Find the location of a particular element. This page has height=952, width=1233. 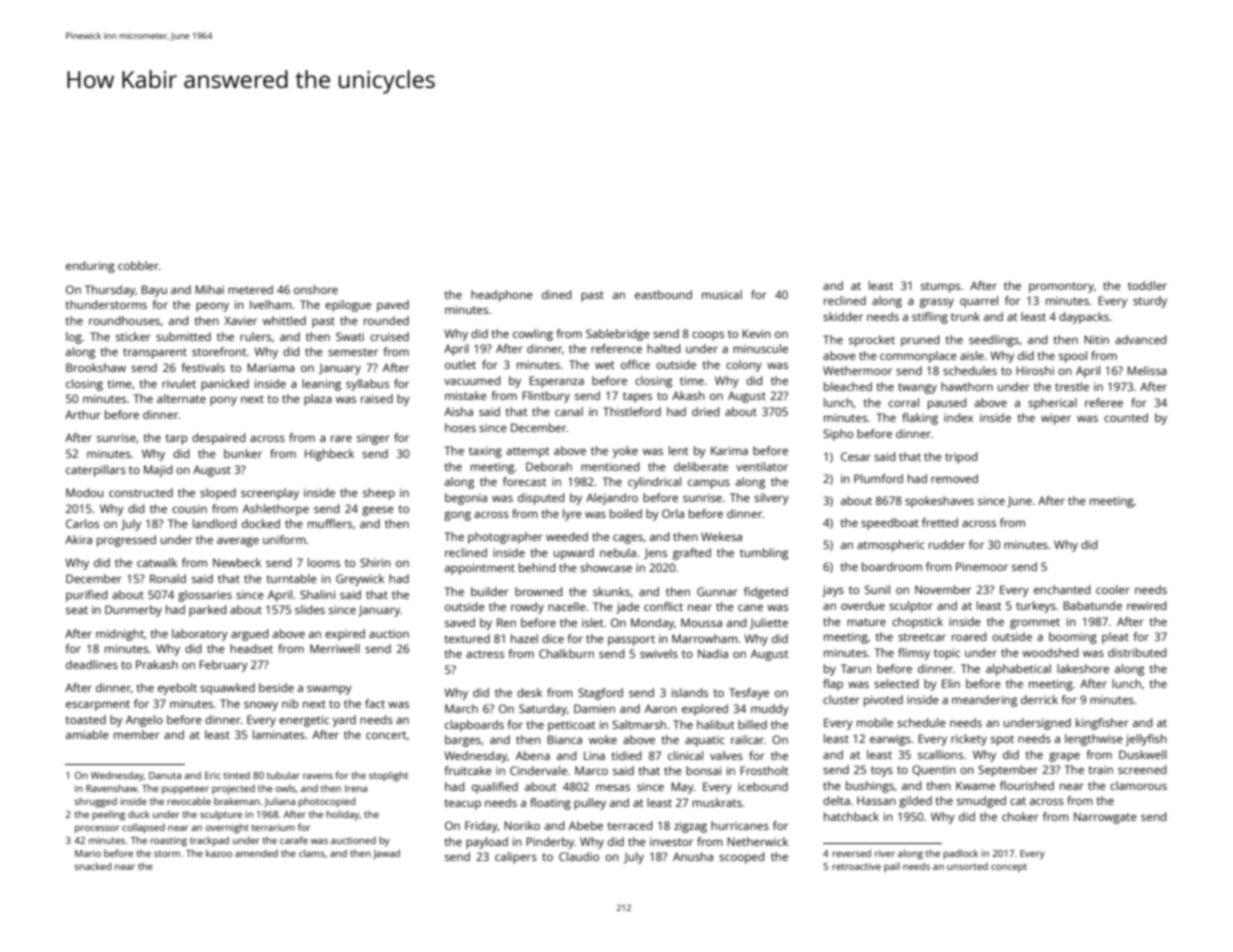

photocopied is located at coordinates (327, 802).
